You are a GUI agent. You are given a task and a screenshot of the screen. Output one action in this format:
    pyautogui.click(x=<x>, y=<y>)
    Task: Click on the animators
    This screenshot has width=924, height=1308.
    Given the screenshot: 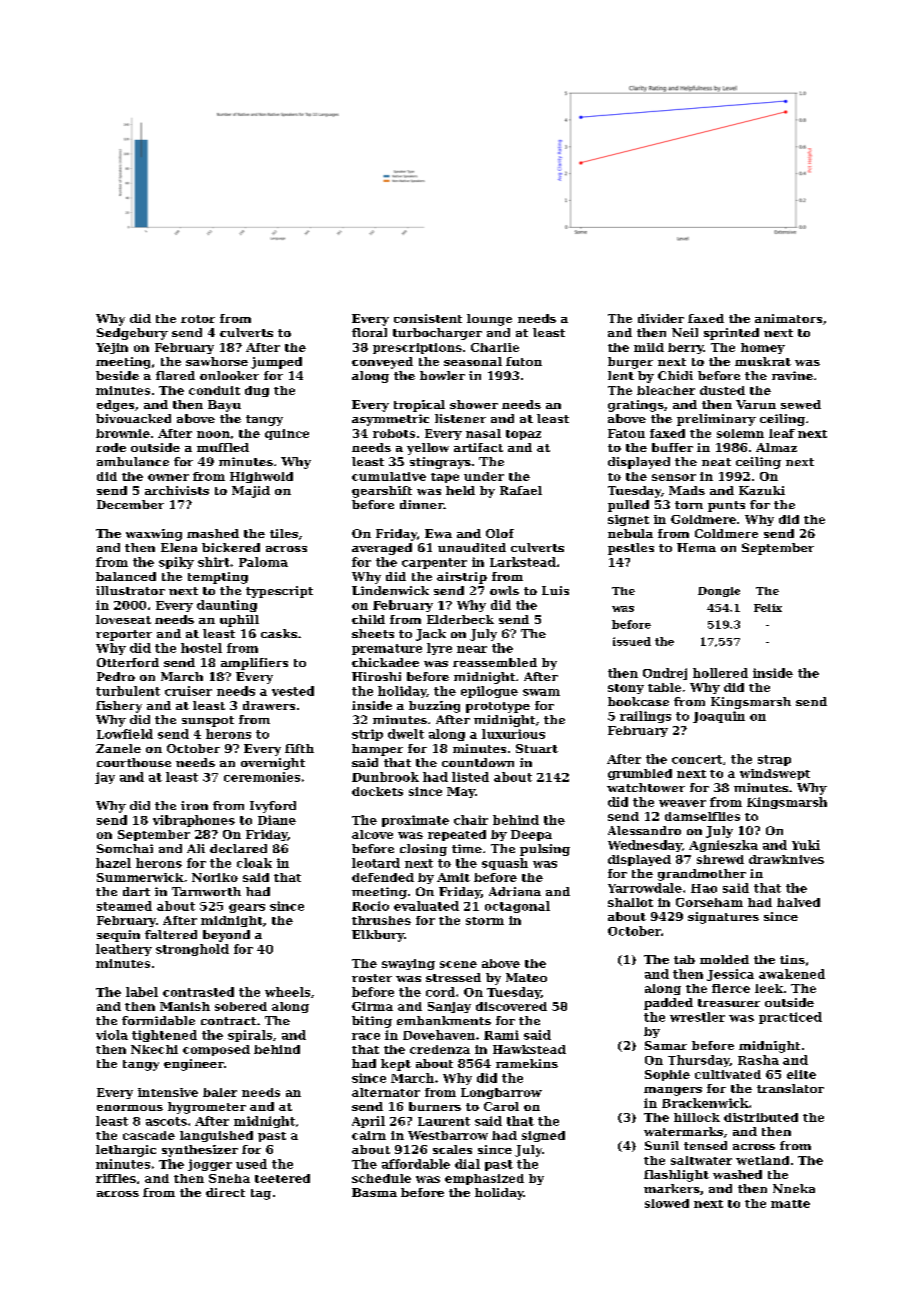 What is the action you would take?
    pyautogui.click(x=788, y=318)
